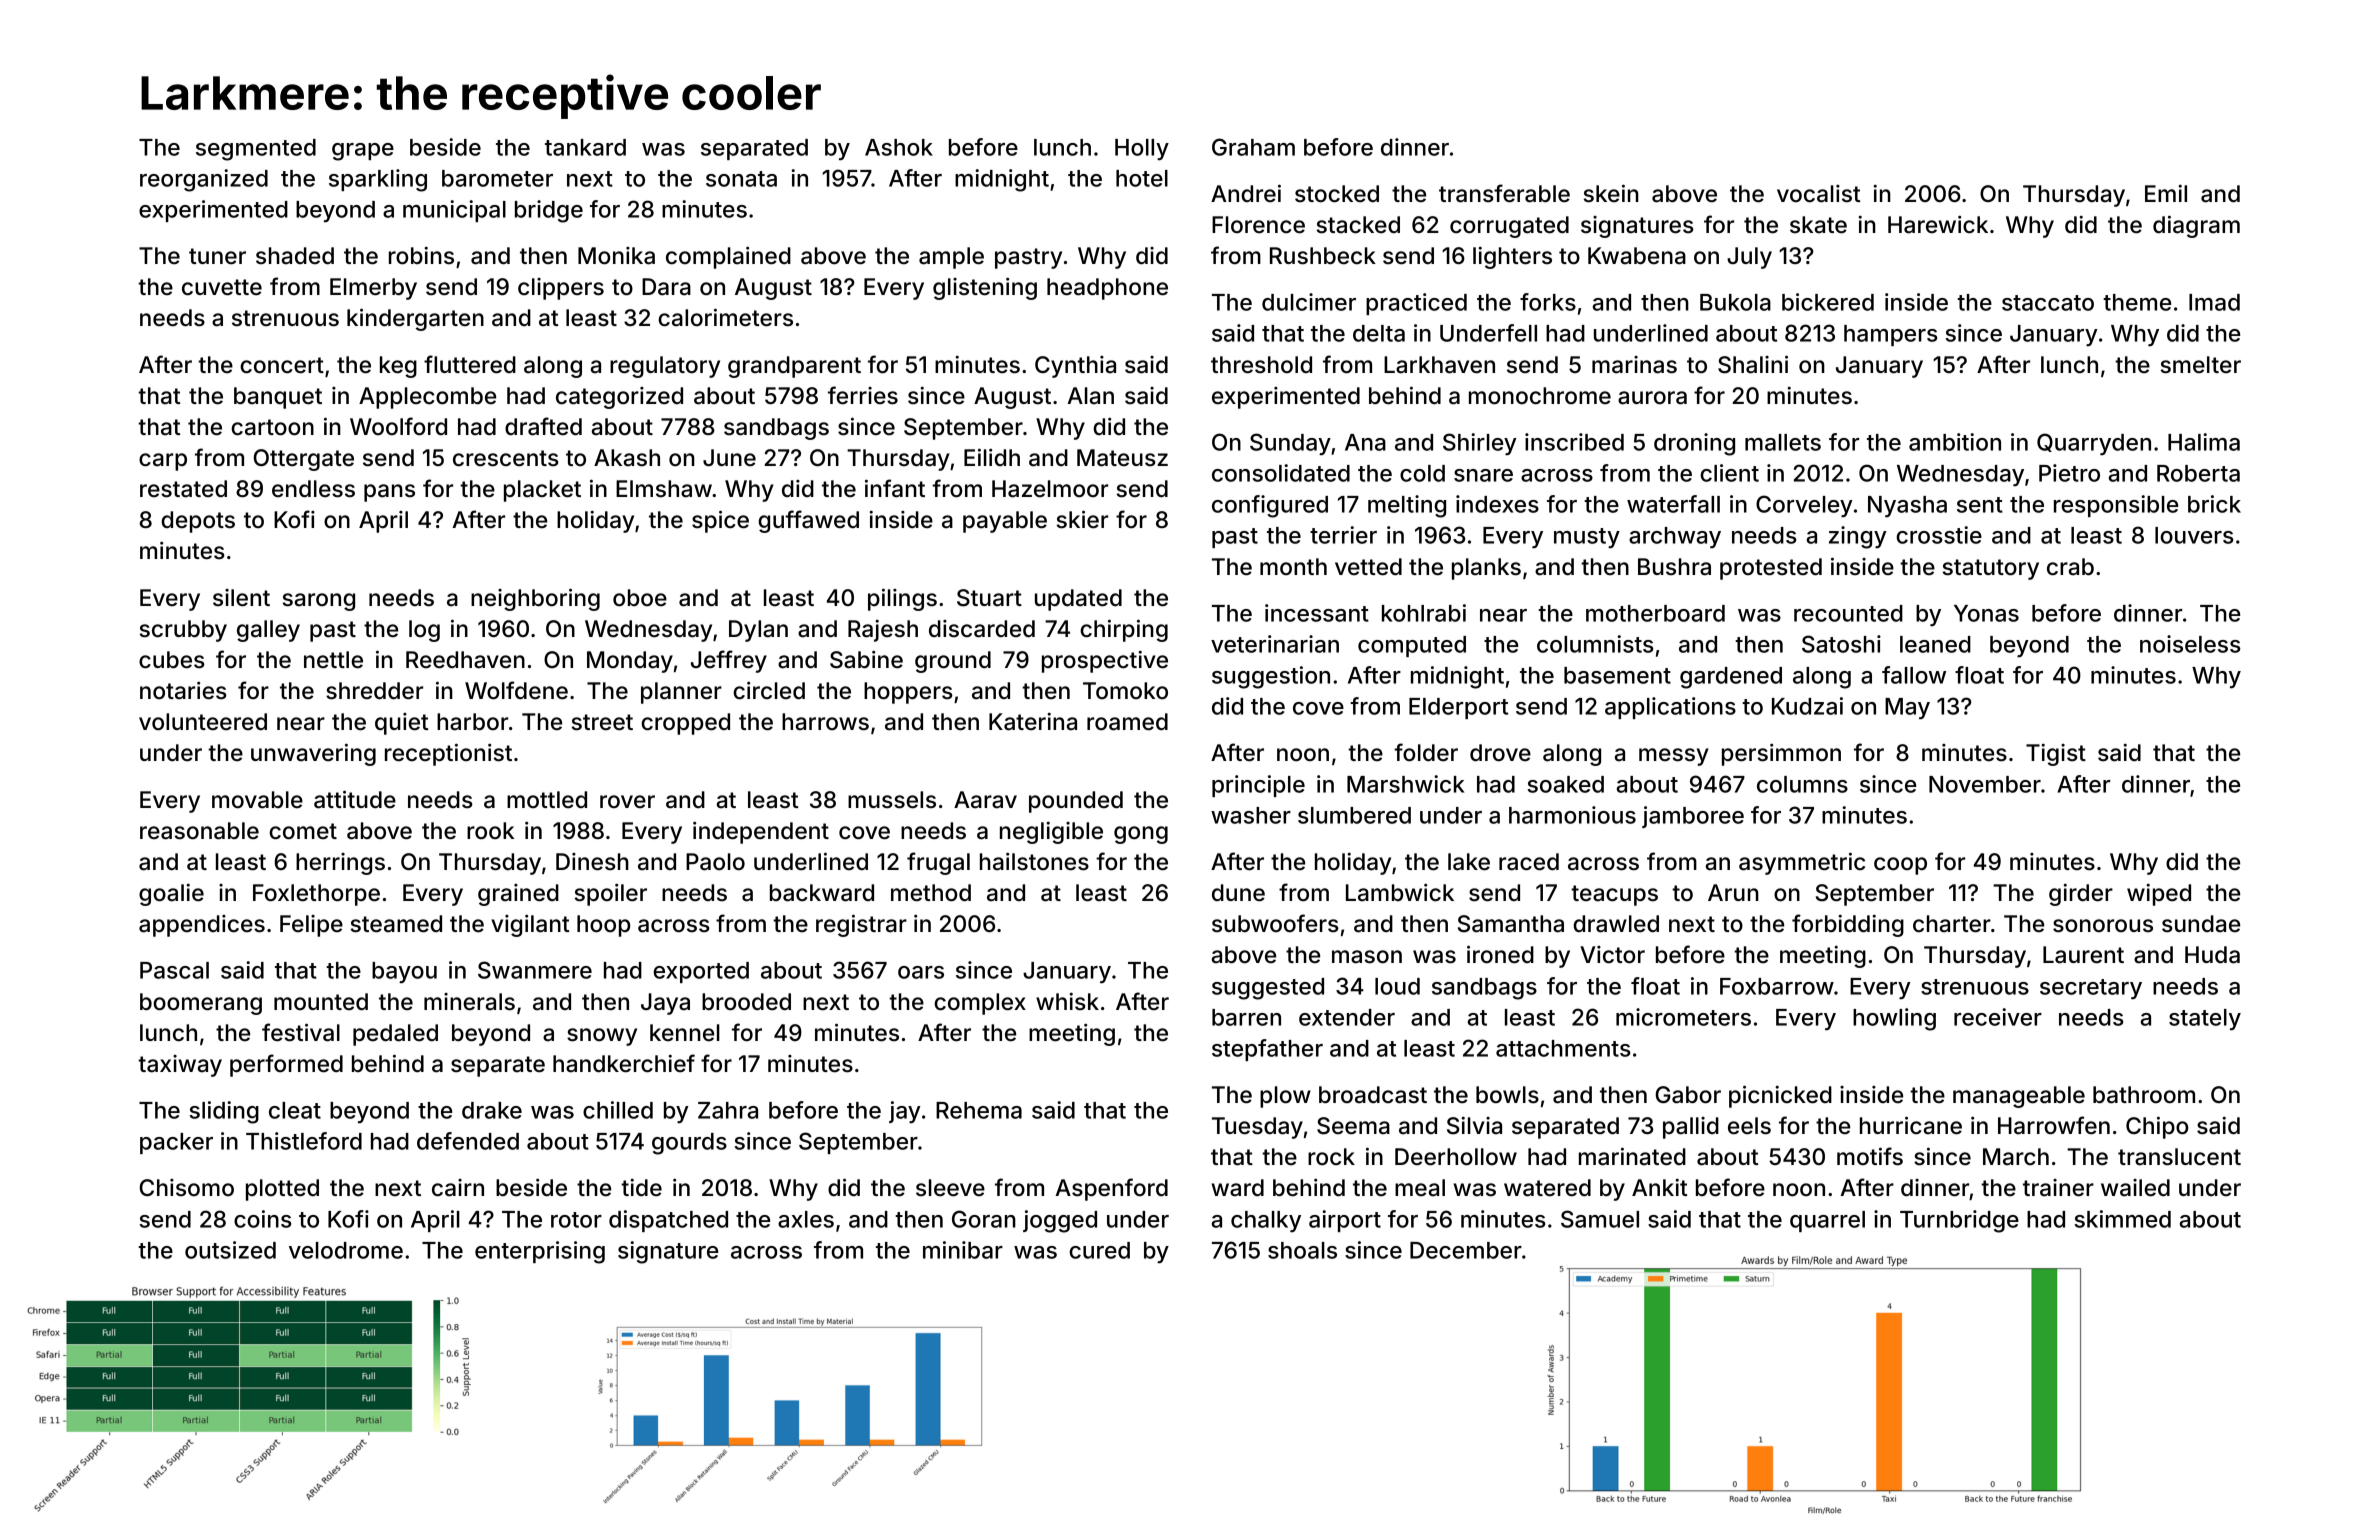  I want to click on protested, so click(1771, 569).
